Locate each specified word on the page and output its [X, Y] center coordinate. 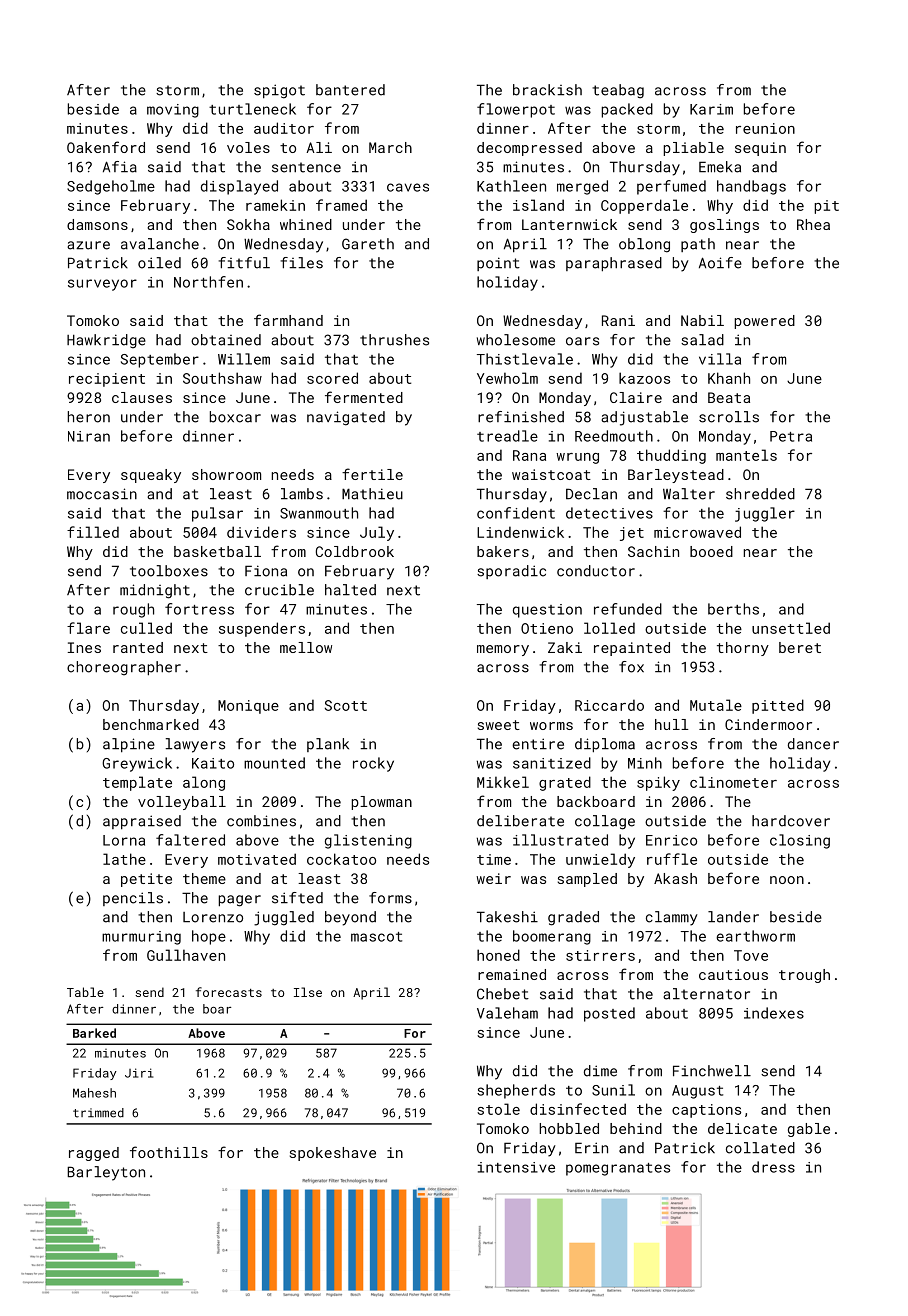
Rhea [813, 224]
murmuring [141, 938]
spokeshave [333, 1154]
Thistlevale [525, 359]
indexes [774, 1013]
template [137, 783]
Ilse [308, 992]
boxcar [235, 417]
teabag [618, 91]
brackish [547, 90]
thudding [671, 456]
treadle [507, 436]
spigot [279, 91]
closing [800, 841]
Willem [244, 359]
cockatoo [341, 859]
